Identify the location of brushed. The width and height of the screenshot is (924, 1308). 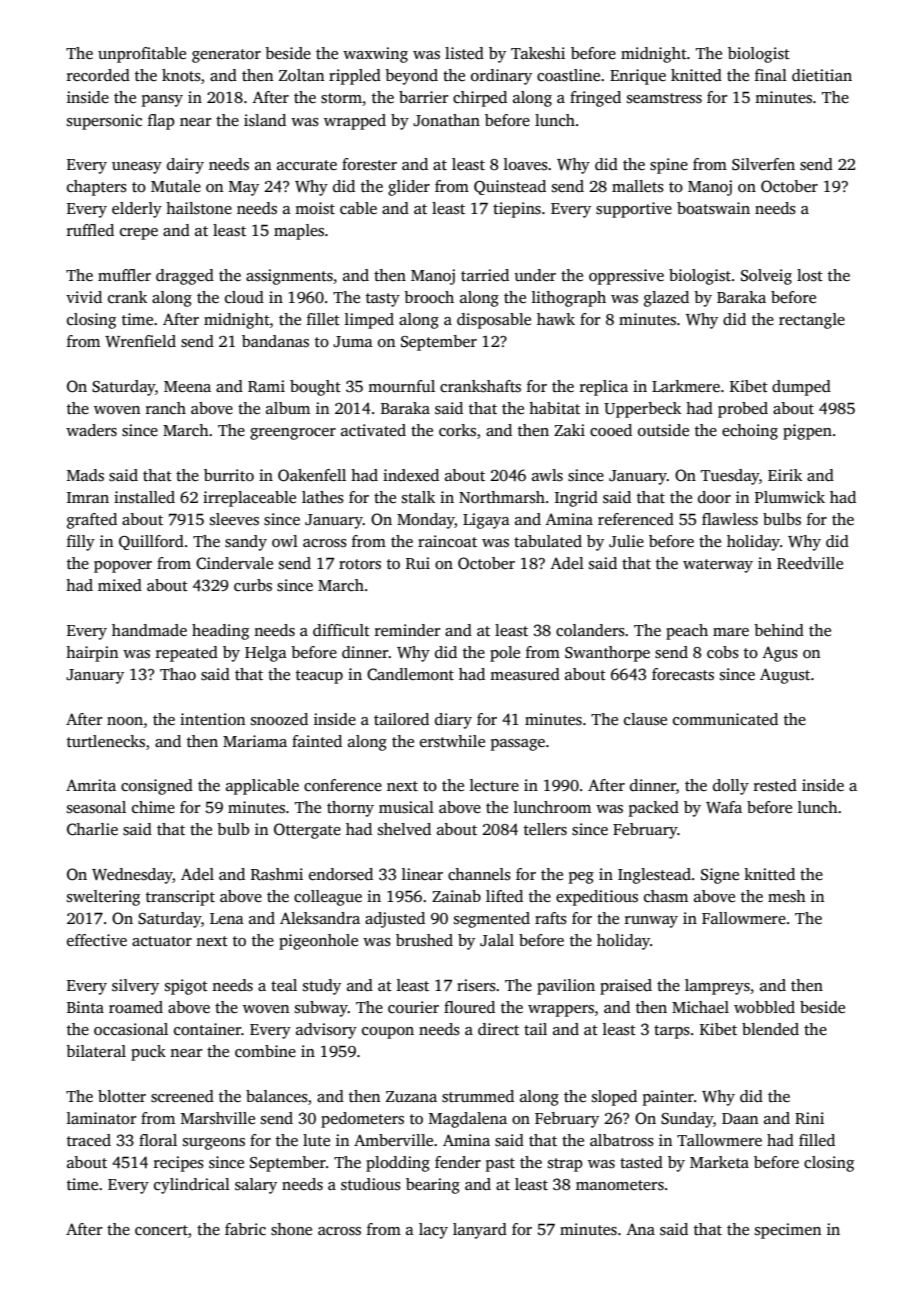
(424, 940).
